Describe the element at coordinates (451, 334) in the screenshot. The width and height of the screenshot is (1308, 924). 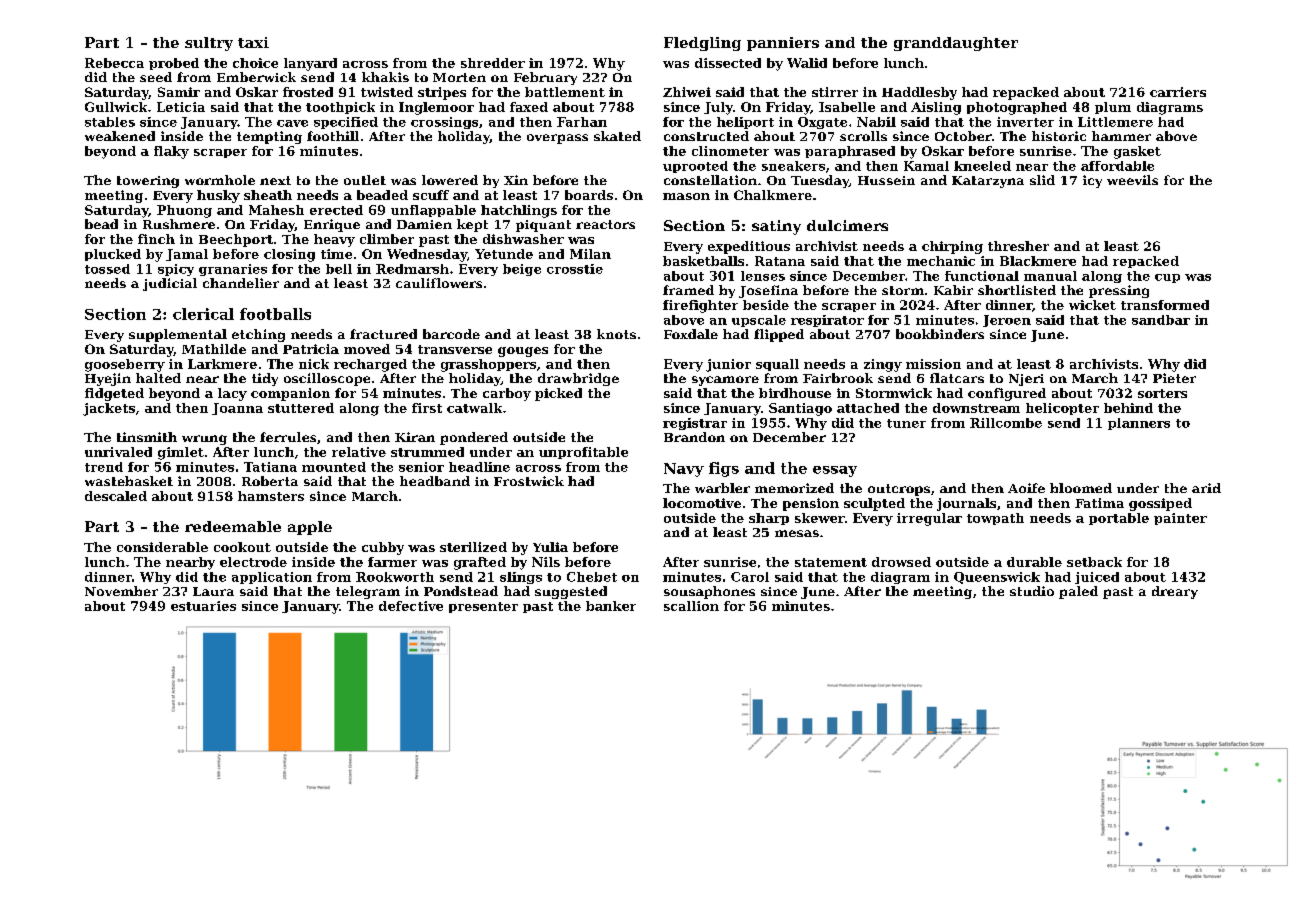
I see `barcode` at that location.
